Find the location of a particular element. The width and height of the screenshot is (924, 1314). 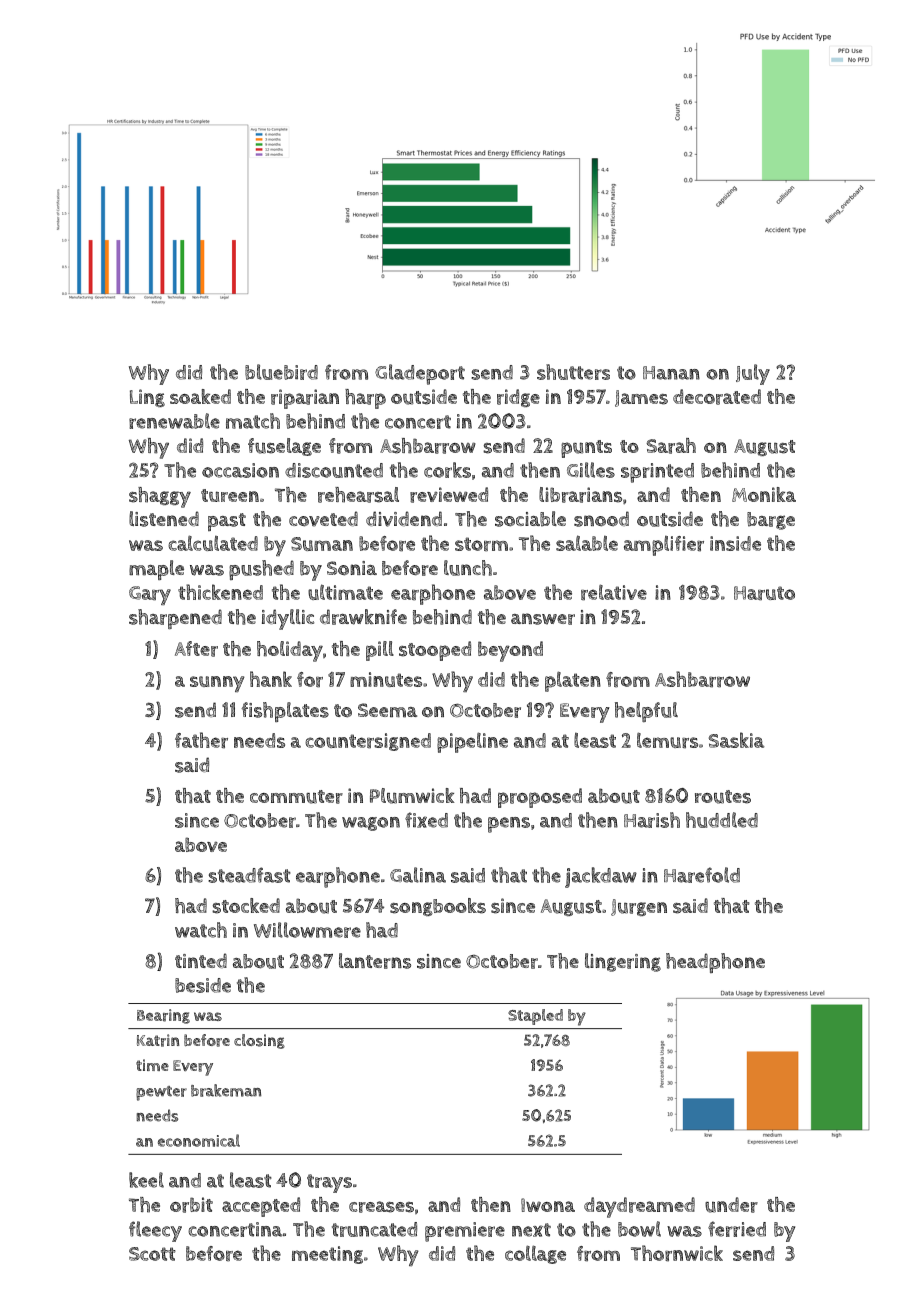

listened is located at coordinates (164, 519).
